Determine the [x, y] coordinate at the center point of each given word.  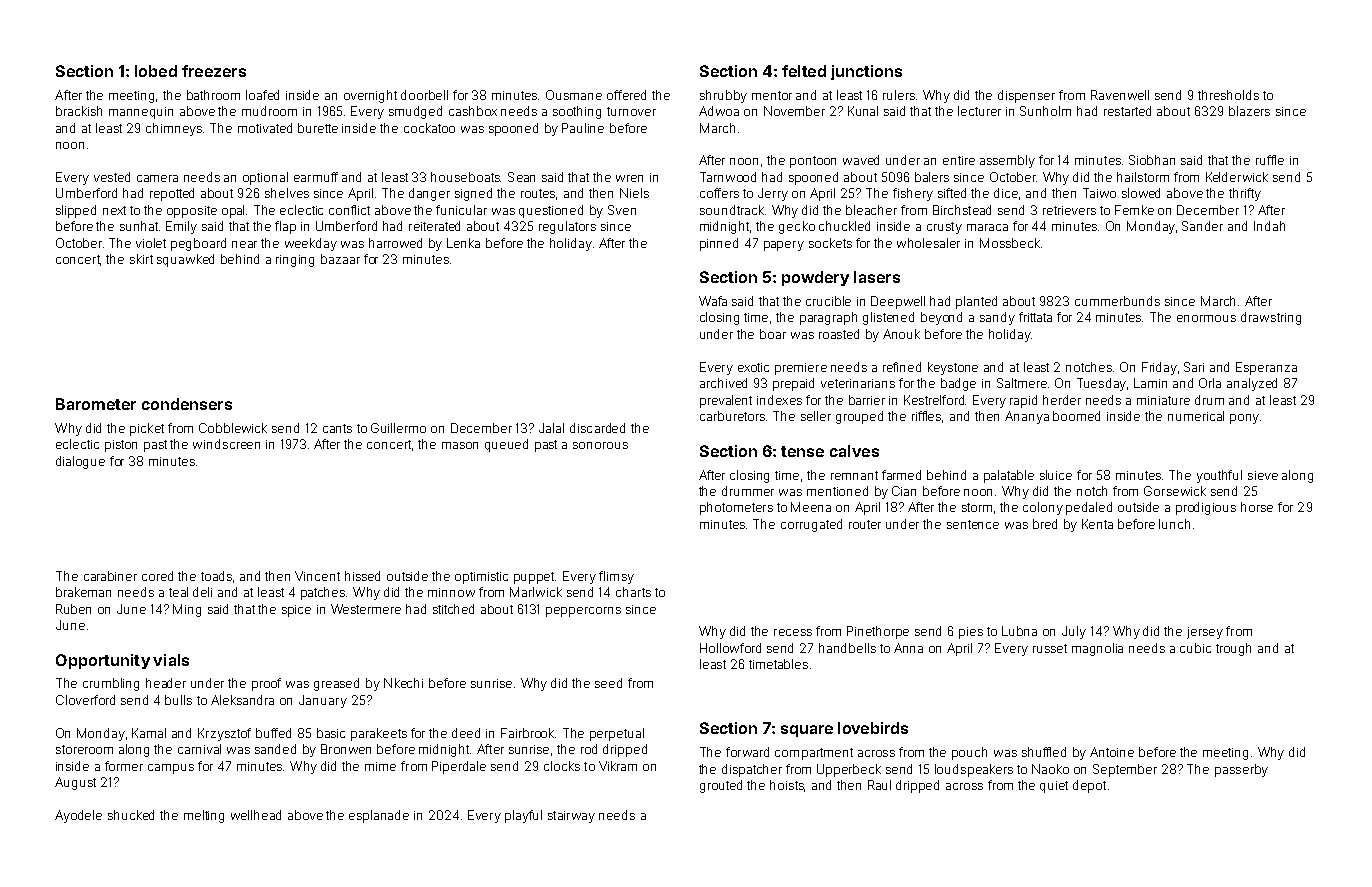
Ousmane [574, 95]
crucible [828, 301]
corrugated [811, 525]
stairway [571, 817]
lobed [156, 71]
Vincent [317, 576]
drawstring [1271, 318]
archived [723, 383]
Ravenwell [1120, 95]
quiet [1054, 787]
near [244, 244]
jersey [1205, 633]
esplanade [379, 816]
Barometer [96, 404]
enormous [1206, 318]
